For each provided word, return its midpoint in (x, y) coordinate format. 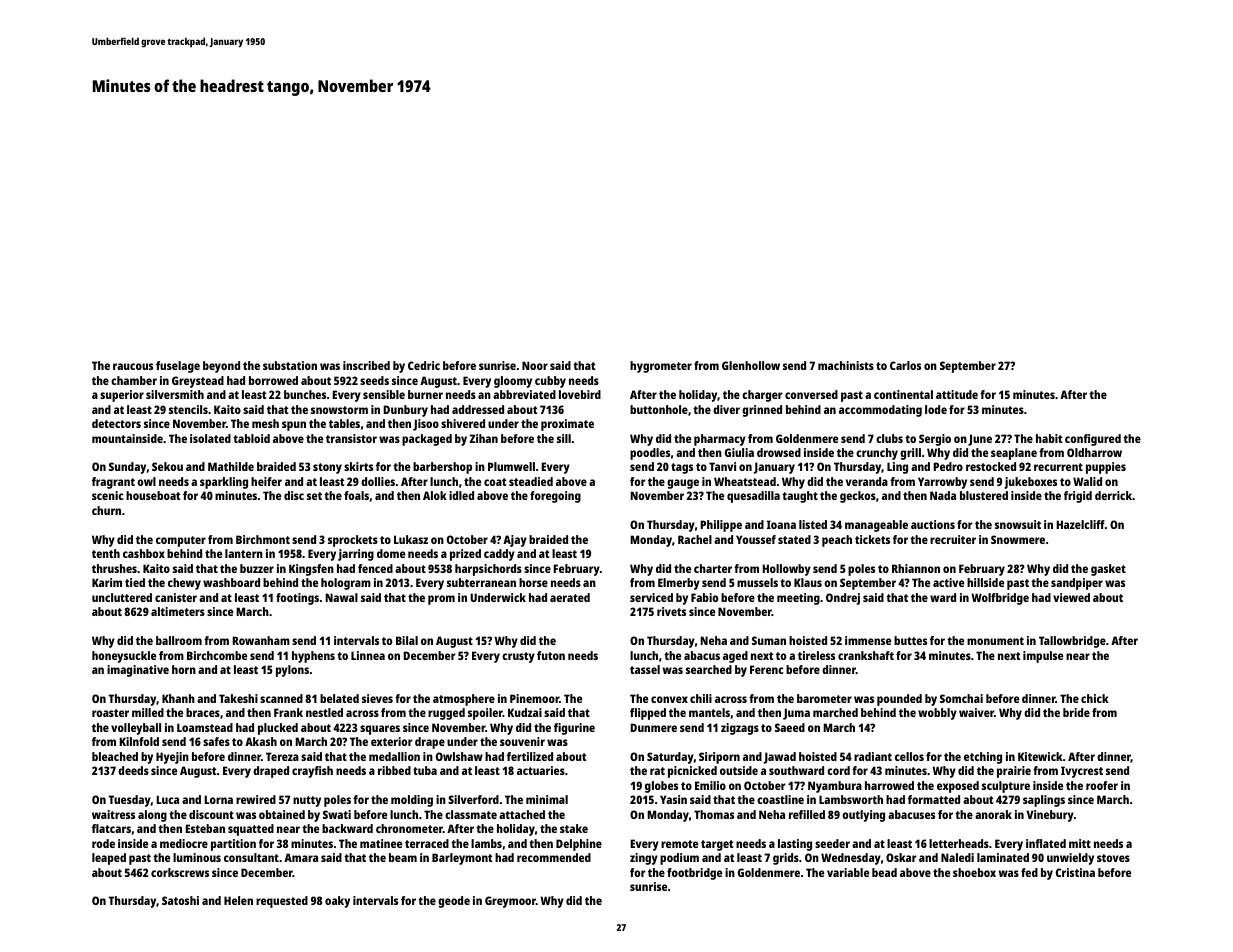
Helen (238, 900)
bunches (305, 394)
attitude (957, 394)
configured (1093, 440)
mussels (757, 582)
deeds (133, 770)
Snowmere (1018, 539)
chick (1095, 698)
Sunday (127, 468)
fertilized (530, 756)
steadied (531, 481)
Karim (107, 582)
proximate (567, 425)
